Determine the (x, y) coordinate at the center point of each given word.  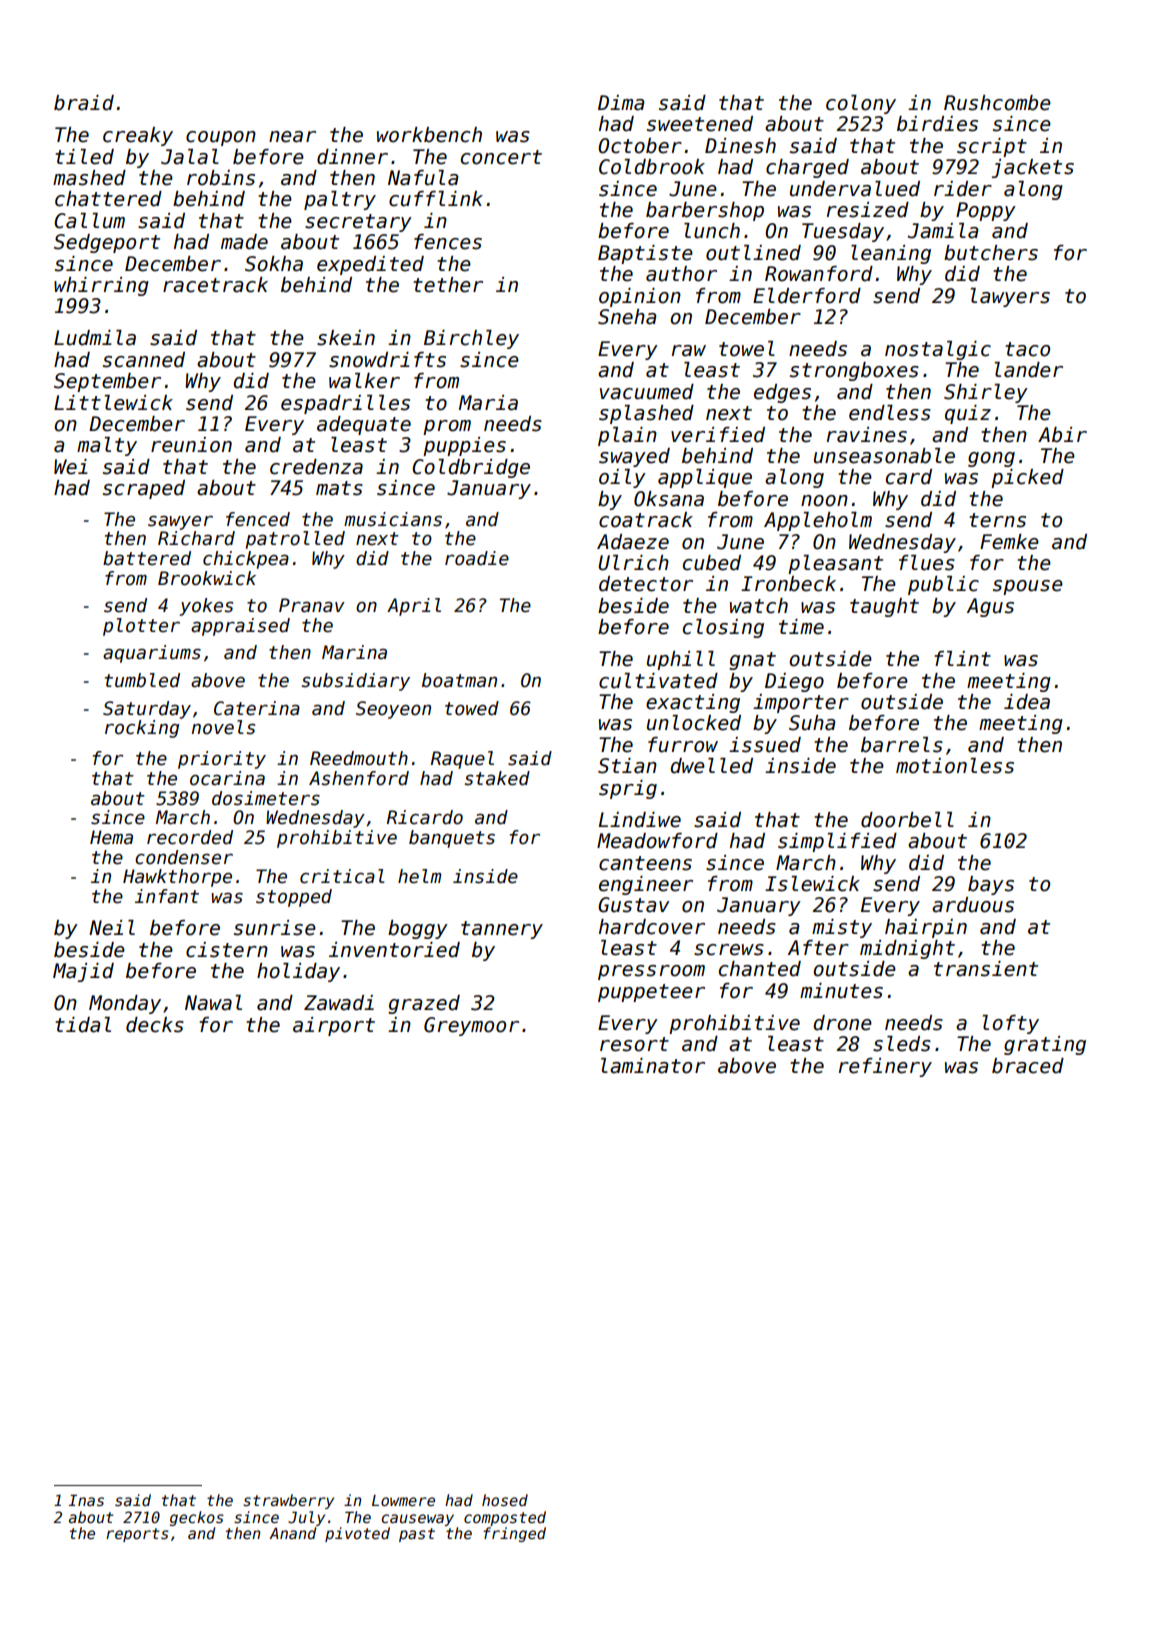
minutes (841, 991)
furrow (683, 745)
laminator (653, 1066)
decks (155, 1025)
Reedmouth (359, 758)
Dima (621, 103)
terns (997, 520)
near (292, 137)
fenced (258, 519)
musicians (393, 519)
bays (991, 885)
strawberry (288, 1501)
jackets (1032, 168)
